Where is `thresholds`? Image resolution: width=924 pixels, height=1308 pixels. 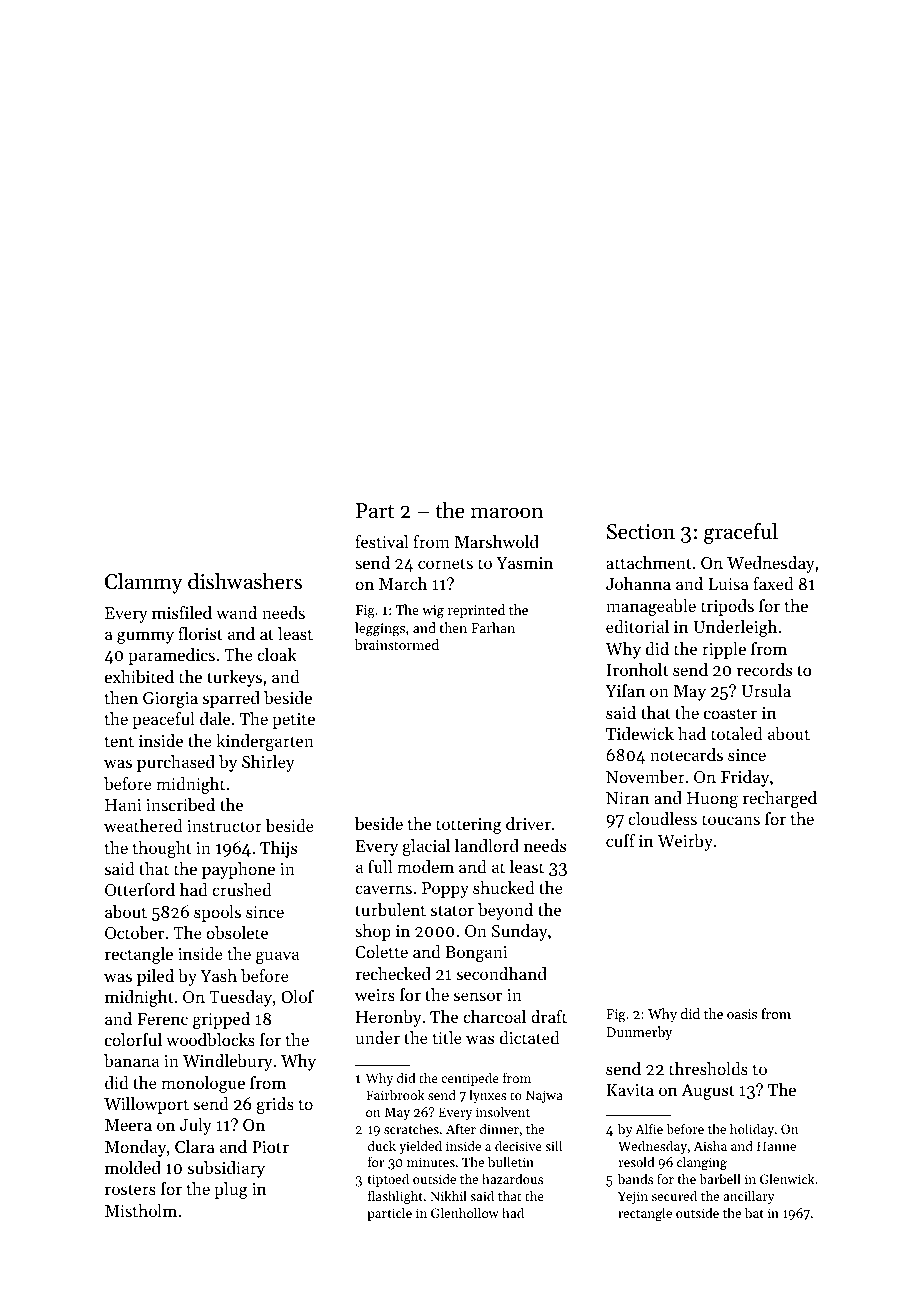 thresholds is located at coordinates (708, 1068).
